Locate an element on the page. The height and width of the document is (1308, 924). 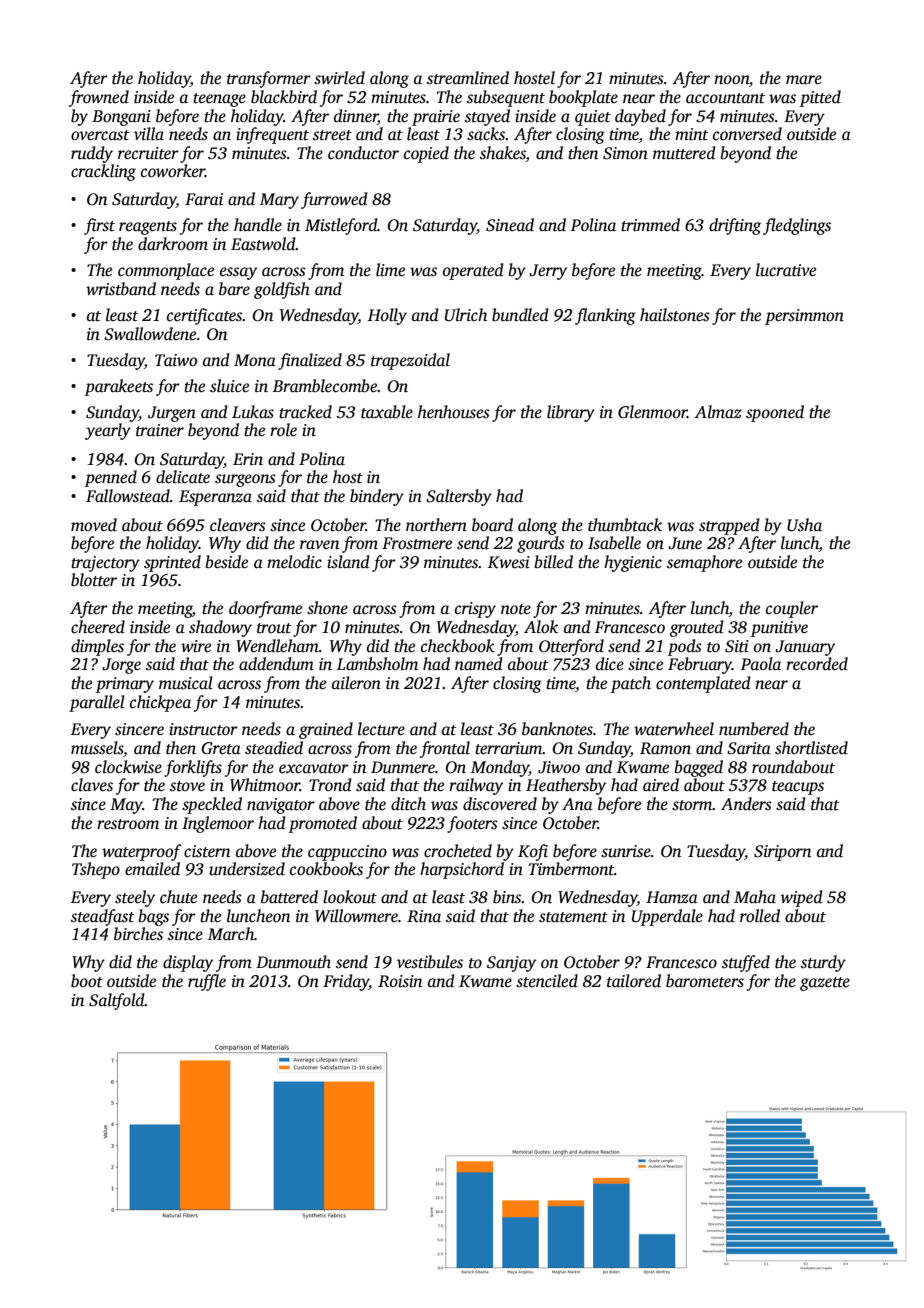
wiped is located at coordinates (802, 898).
